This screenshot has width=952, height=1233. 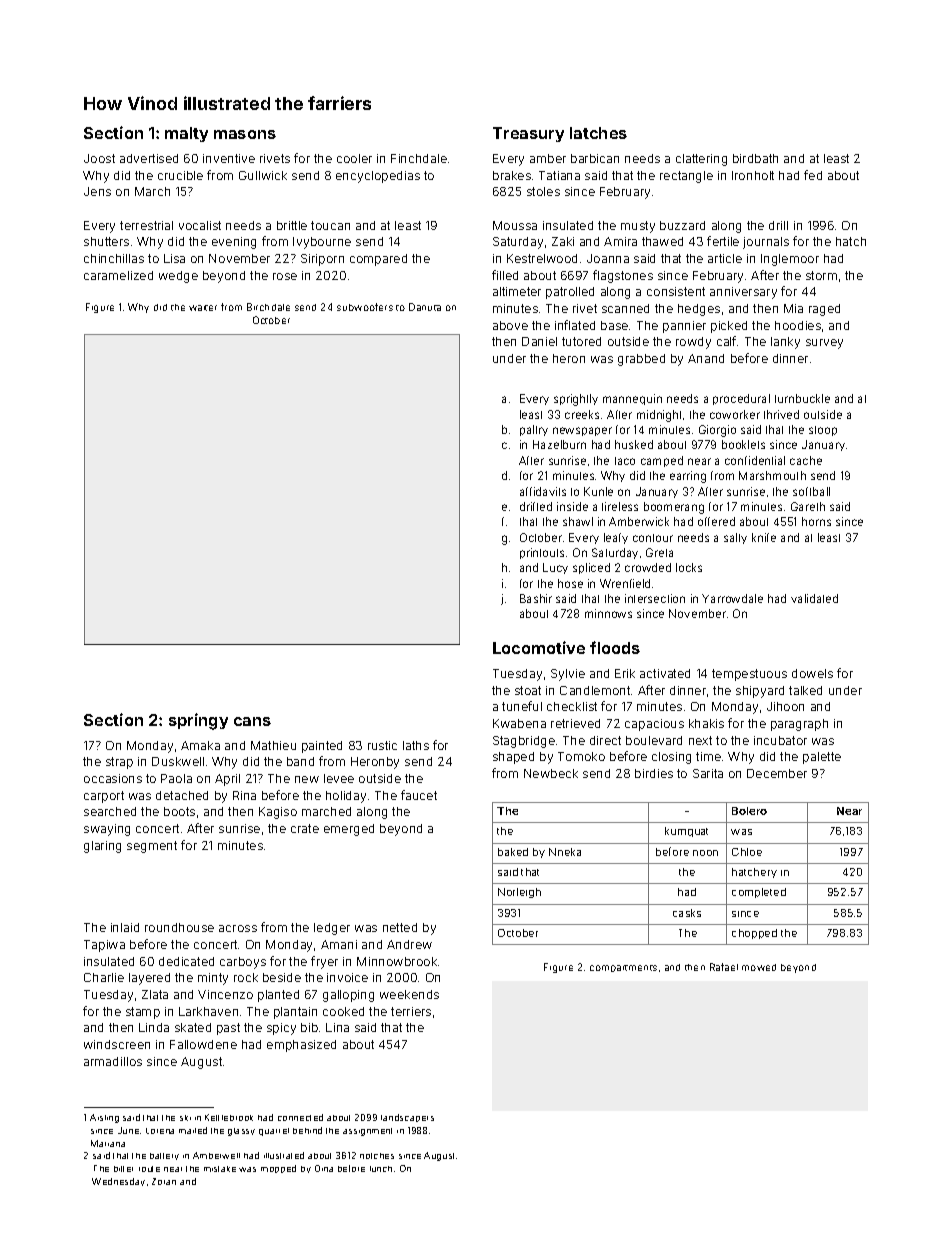 I want to click on springy, so click(x=198, y=721).
